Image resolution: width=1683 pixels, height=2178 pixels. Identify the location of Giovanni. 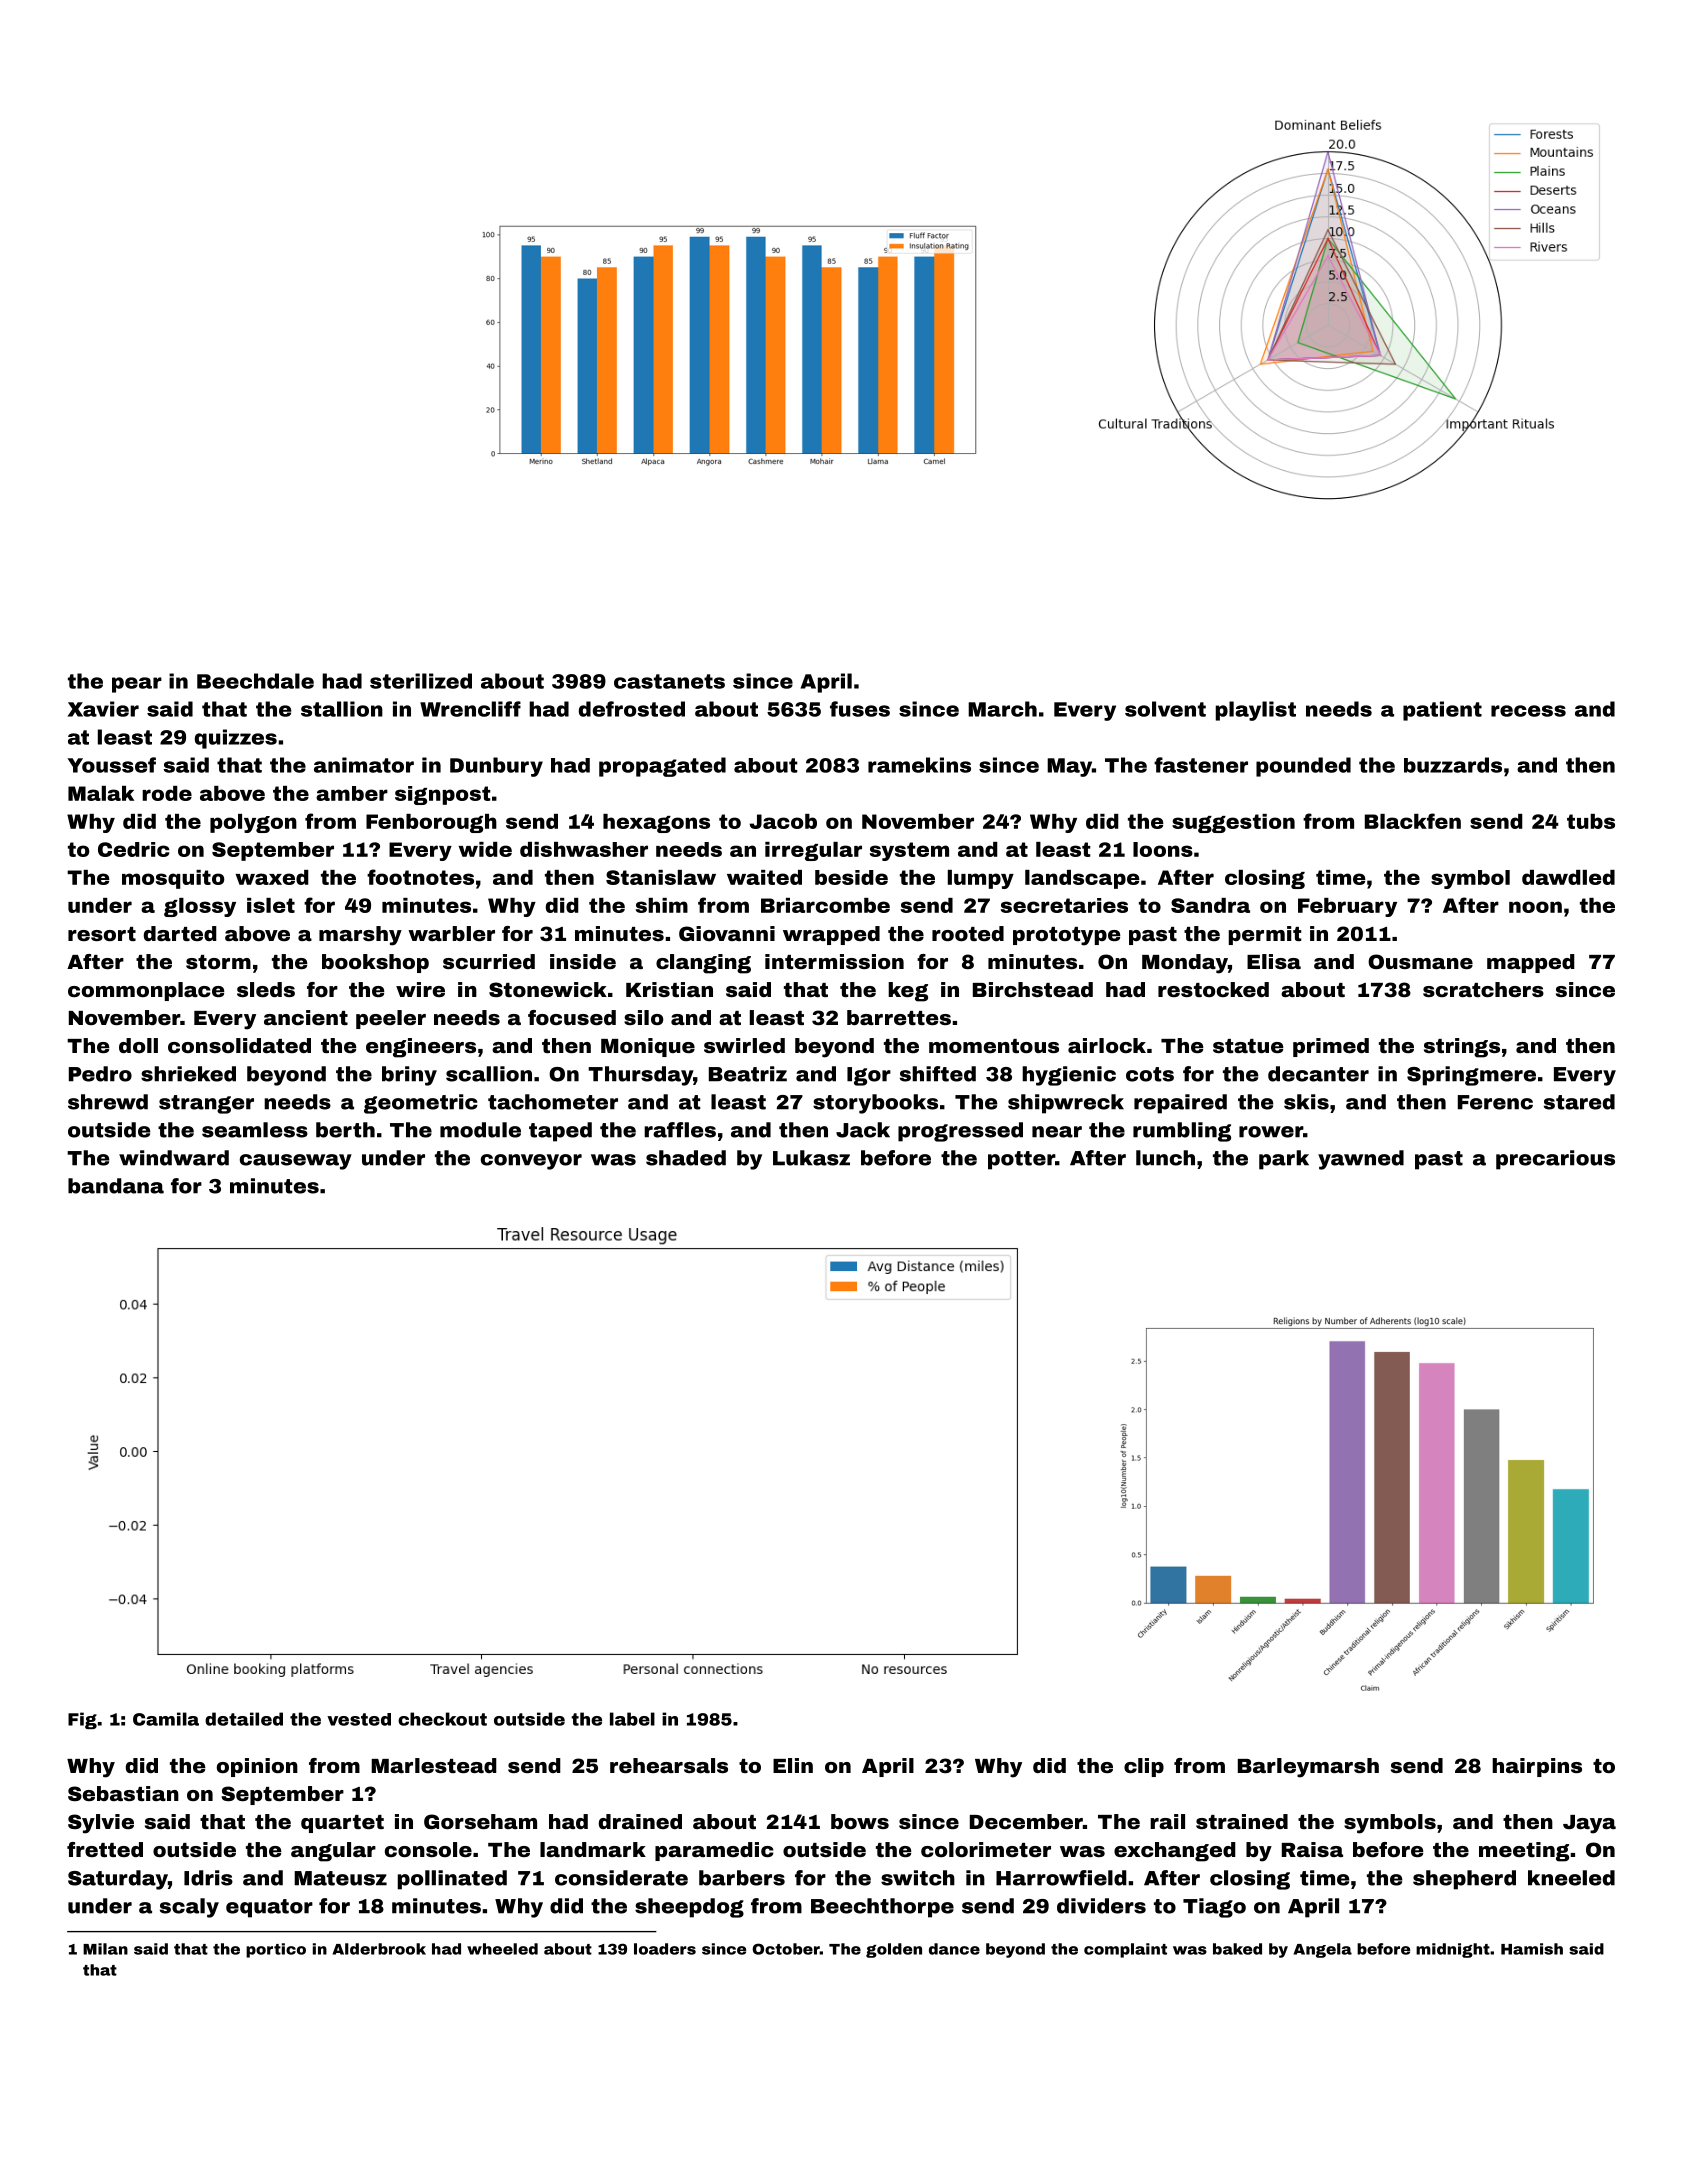
(727, 933).
